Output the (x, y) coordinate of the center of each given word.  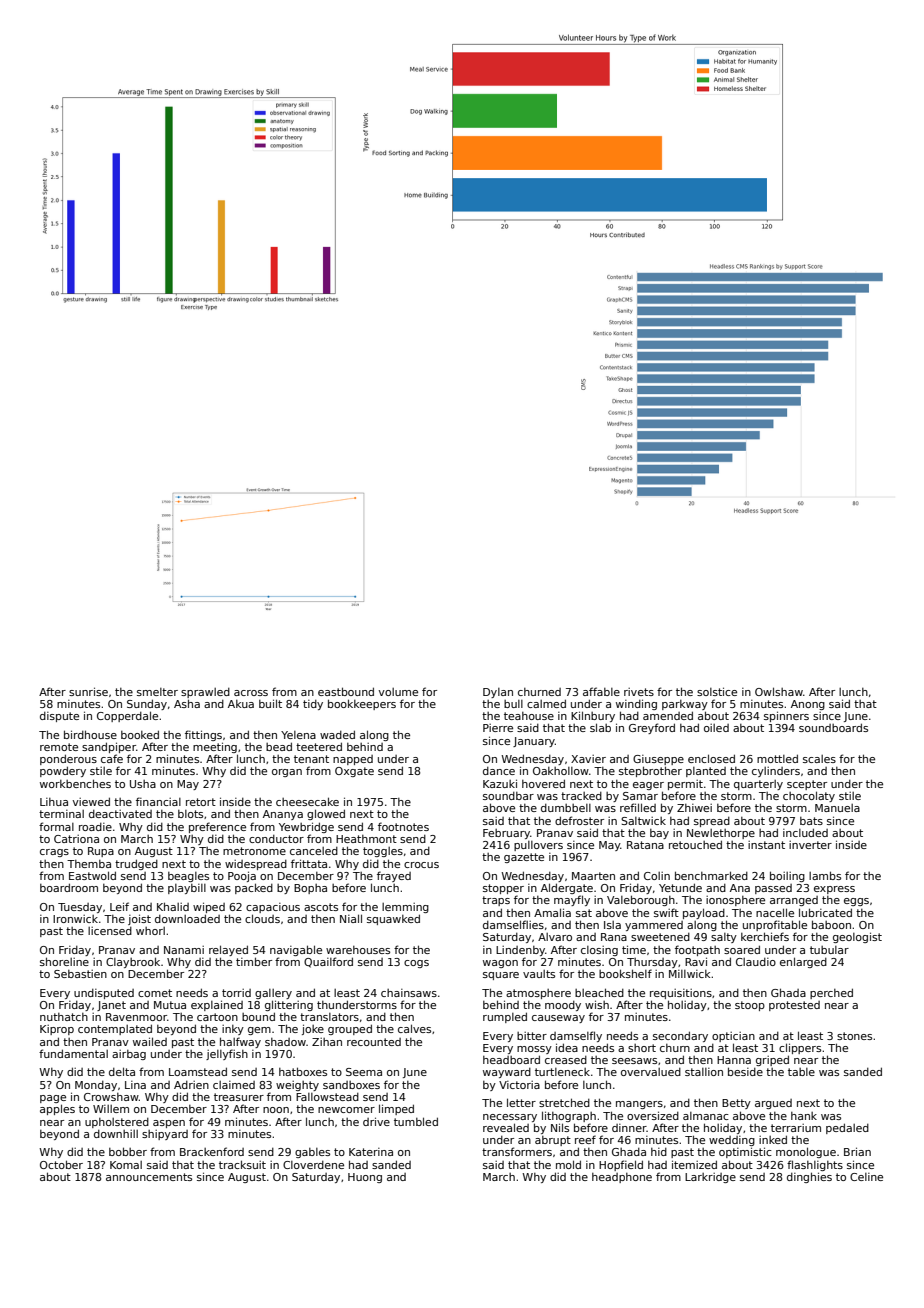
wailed (150, 1041)
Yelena (298, 735)
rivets (639, 692)
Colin (657, 876)
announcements (149, 1177)
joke (313, 1029)
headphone (622, 1178)
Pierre (498, 728)
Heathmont (366, 839)
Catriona (76, 839)
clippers (800, 1048)
